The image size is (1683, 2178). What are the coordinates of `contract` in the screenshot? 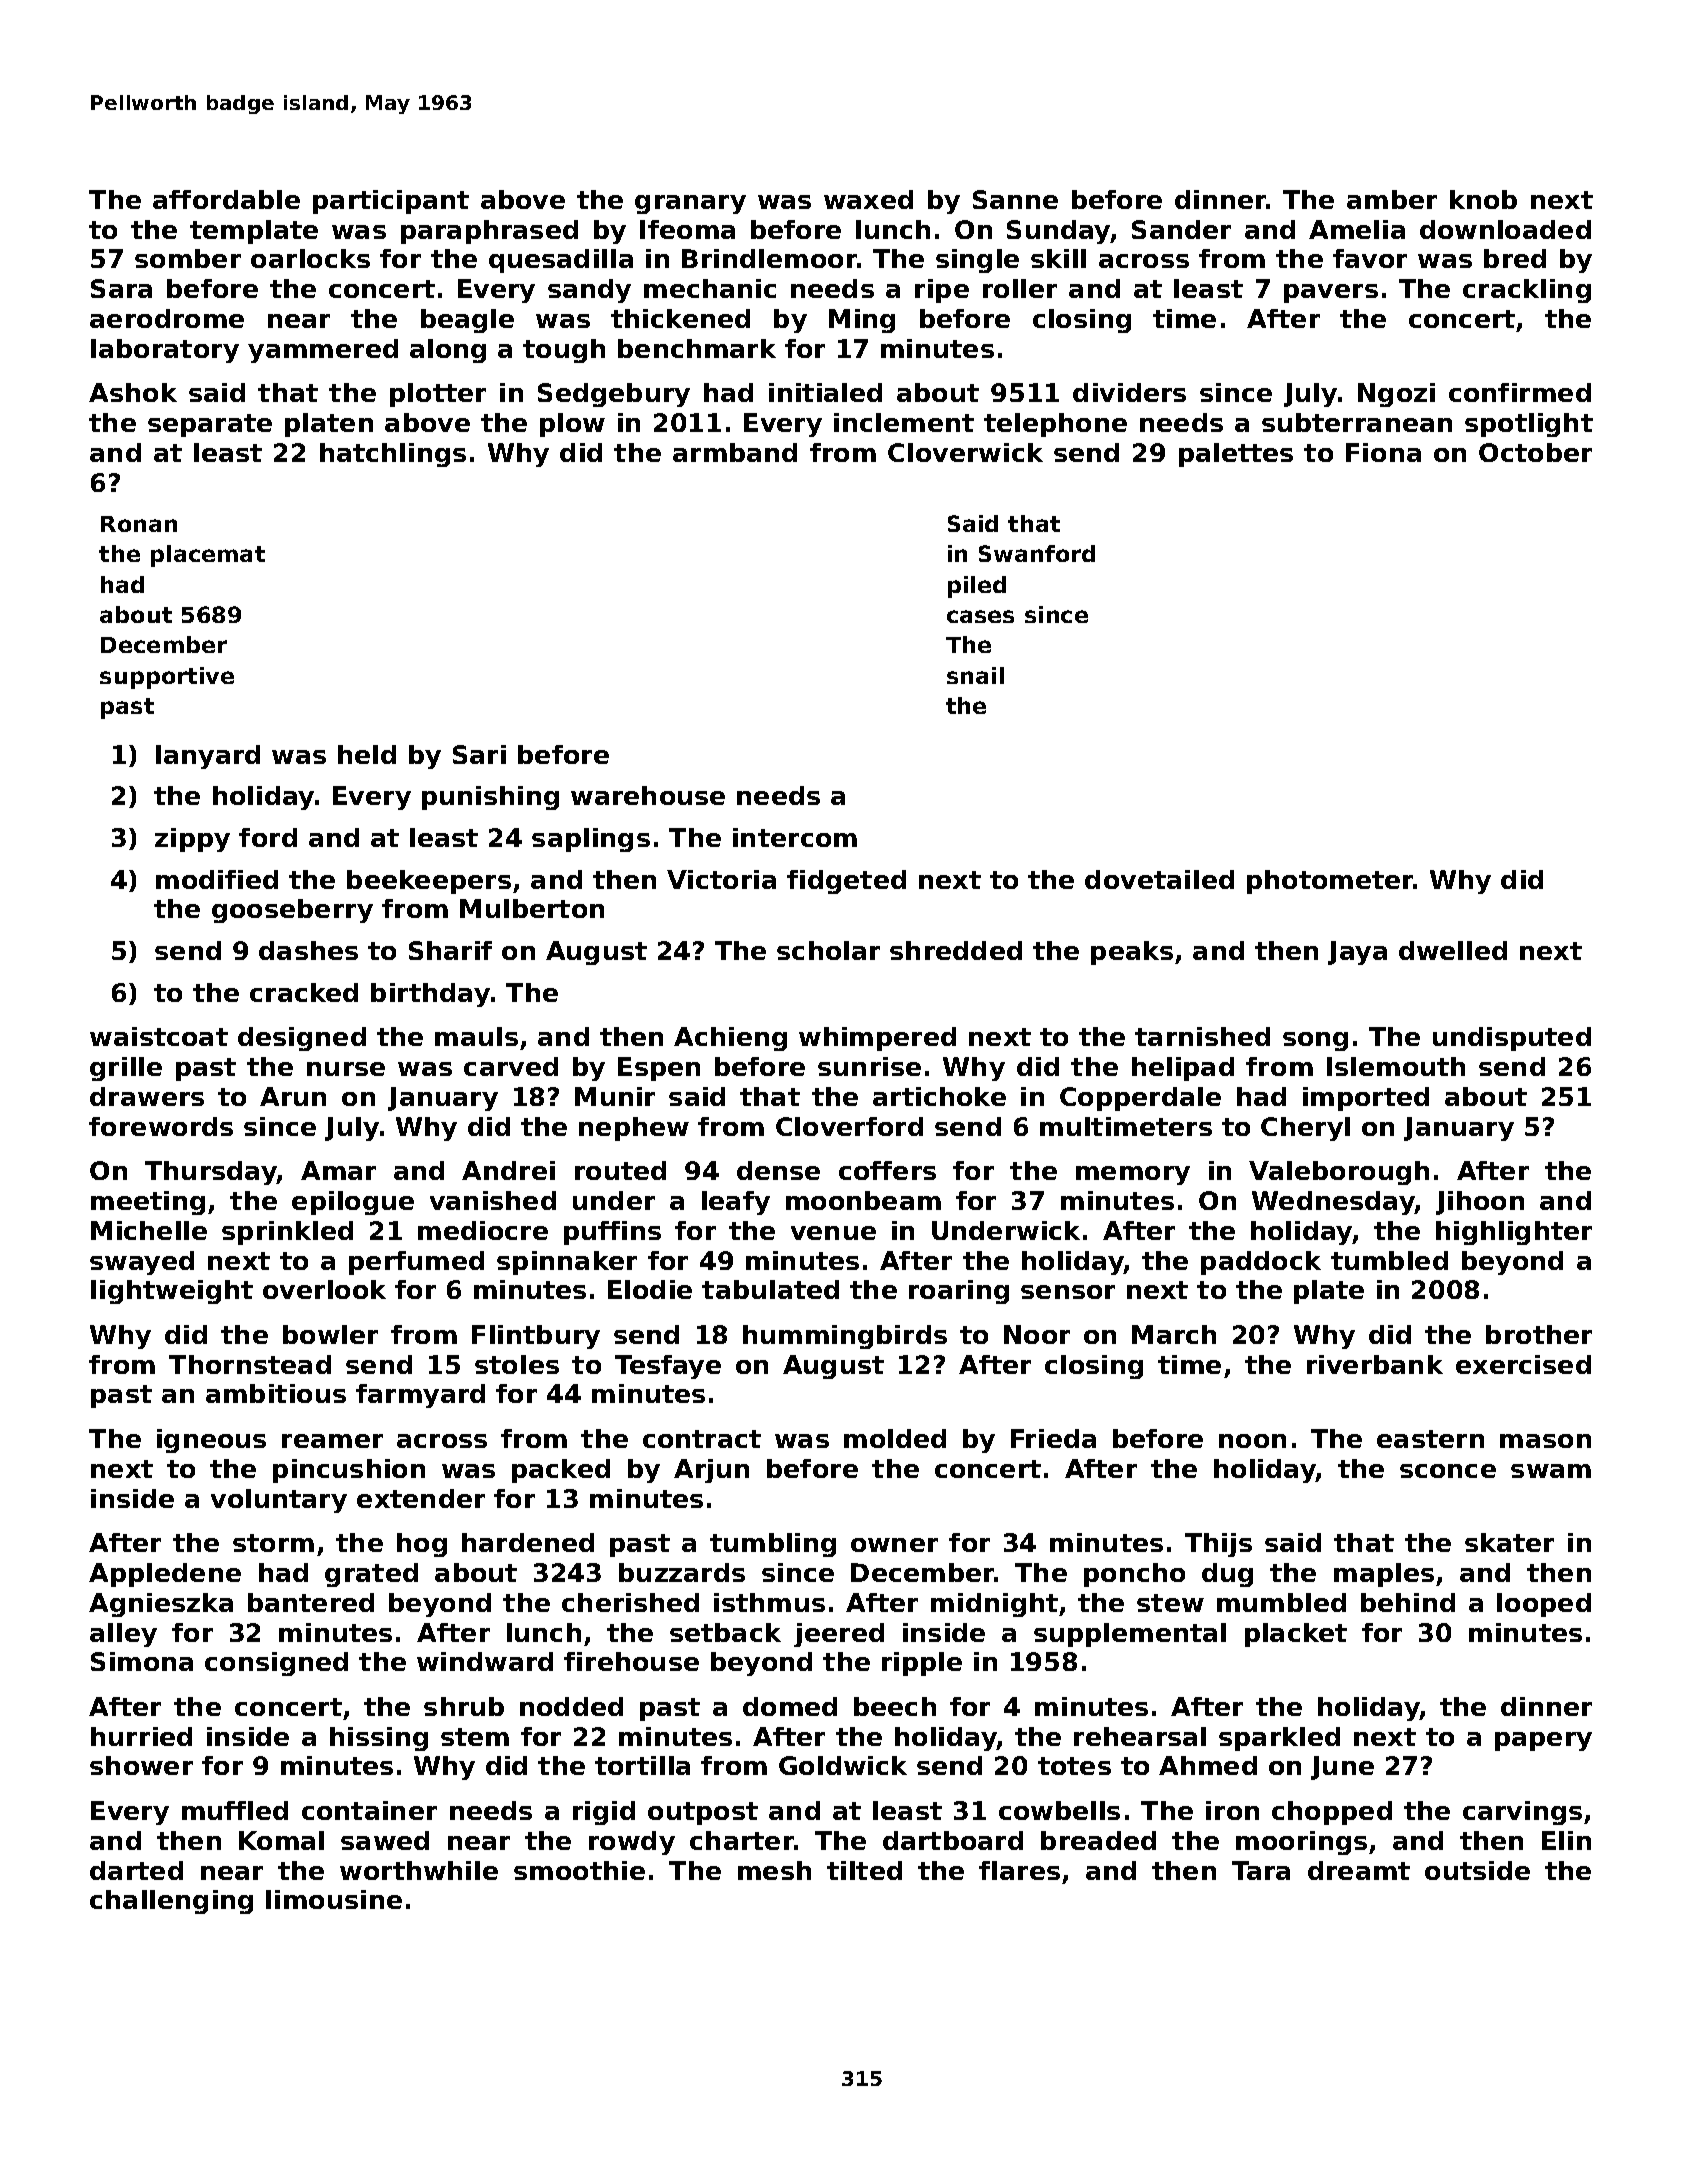 It's located at (702, 1439).
